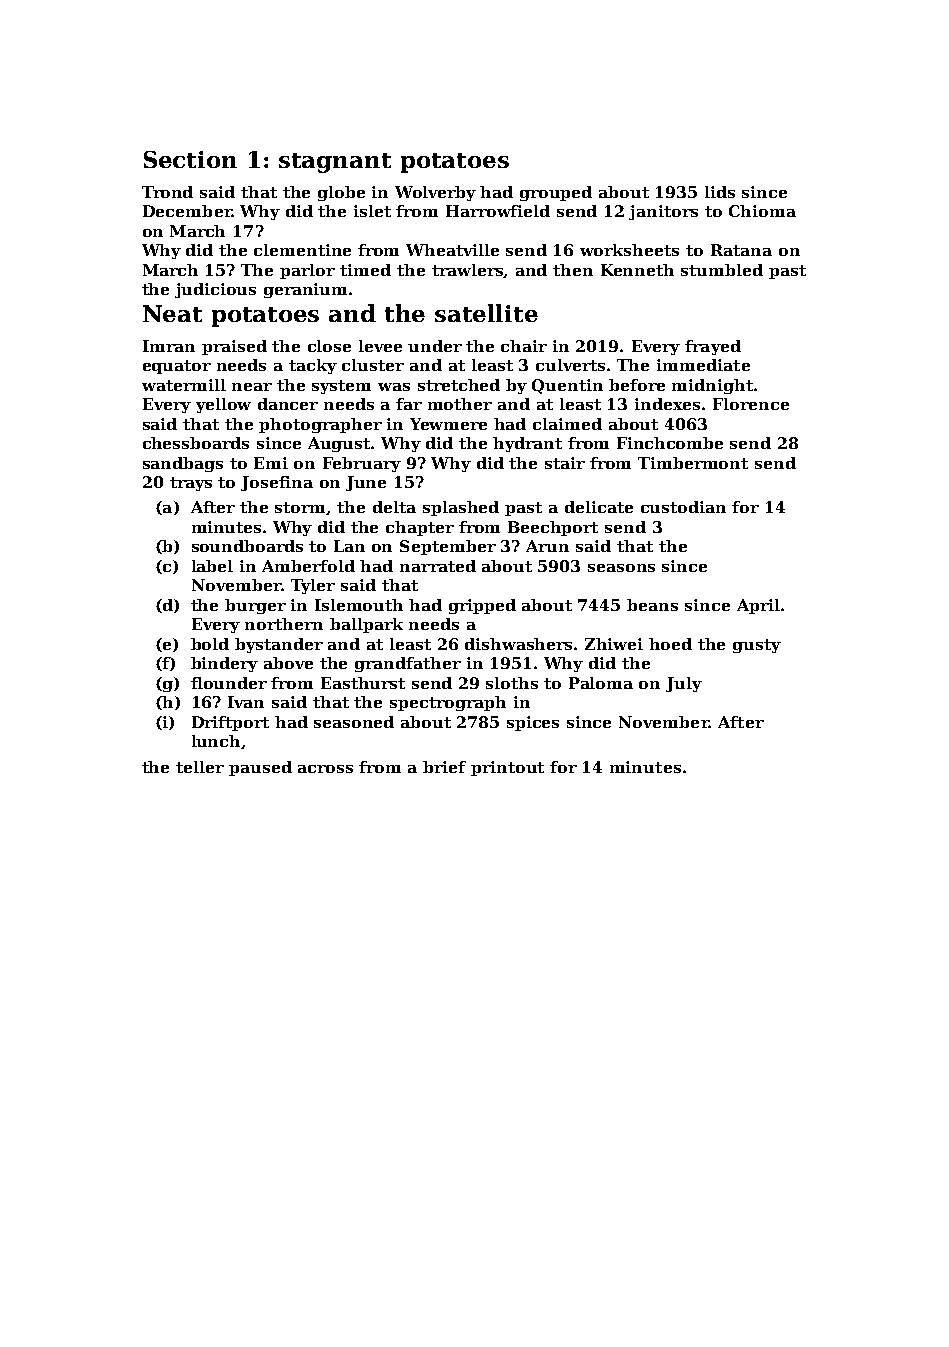 This document has height=1347, width=949. I want to click on July, so click(684, 684).
